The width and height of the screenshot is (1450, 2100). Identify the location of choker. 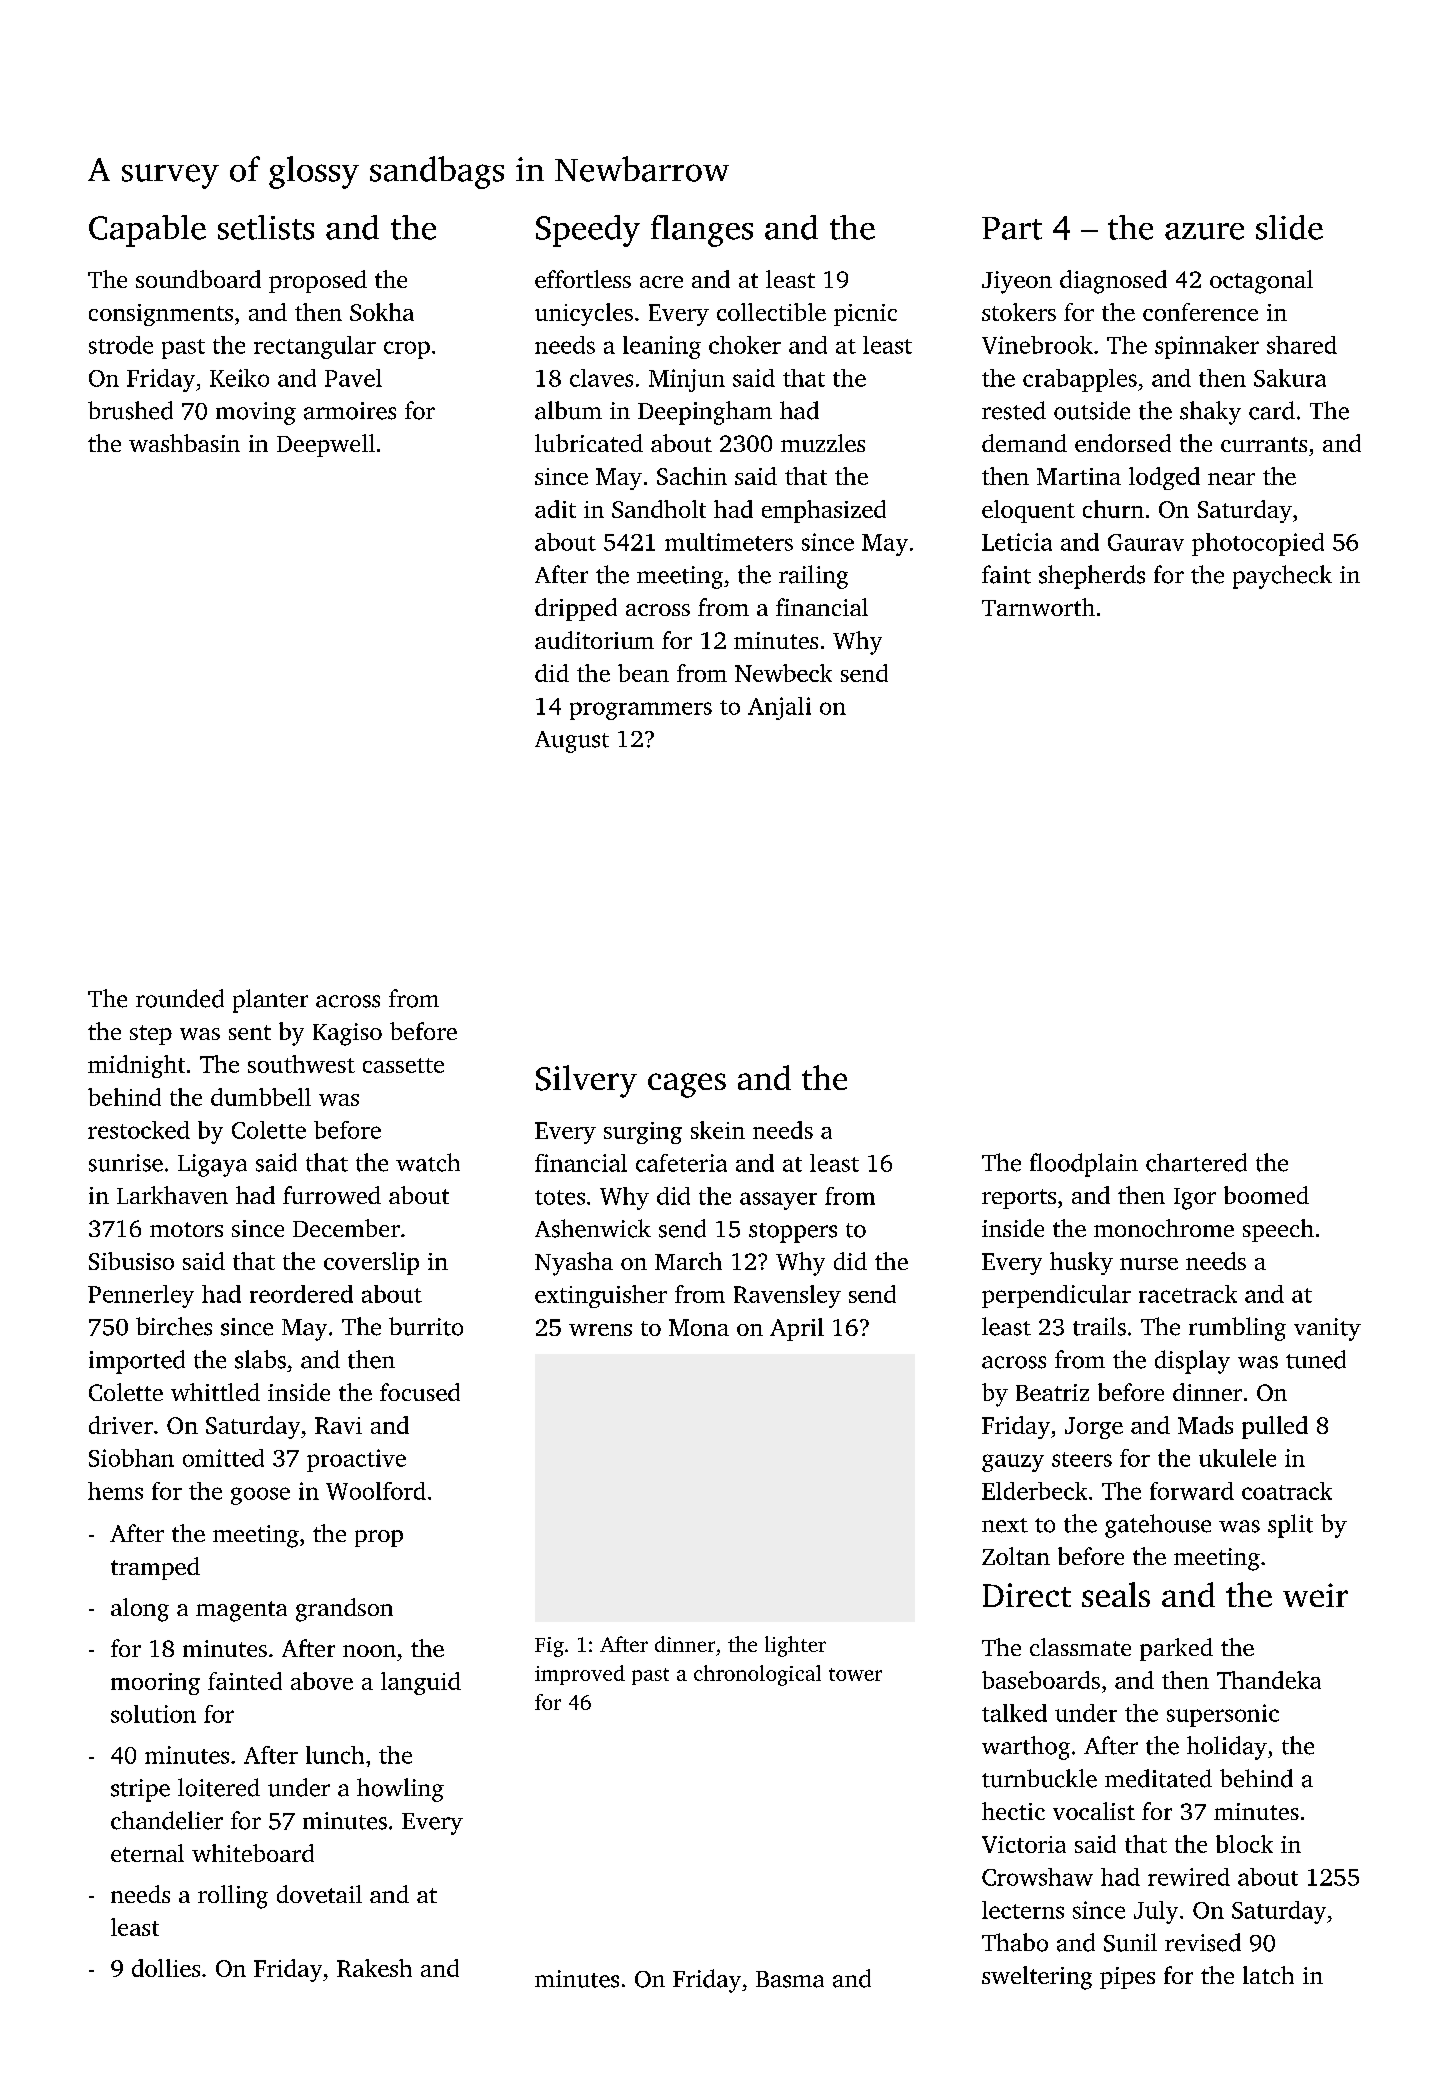
(745, 345).
